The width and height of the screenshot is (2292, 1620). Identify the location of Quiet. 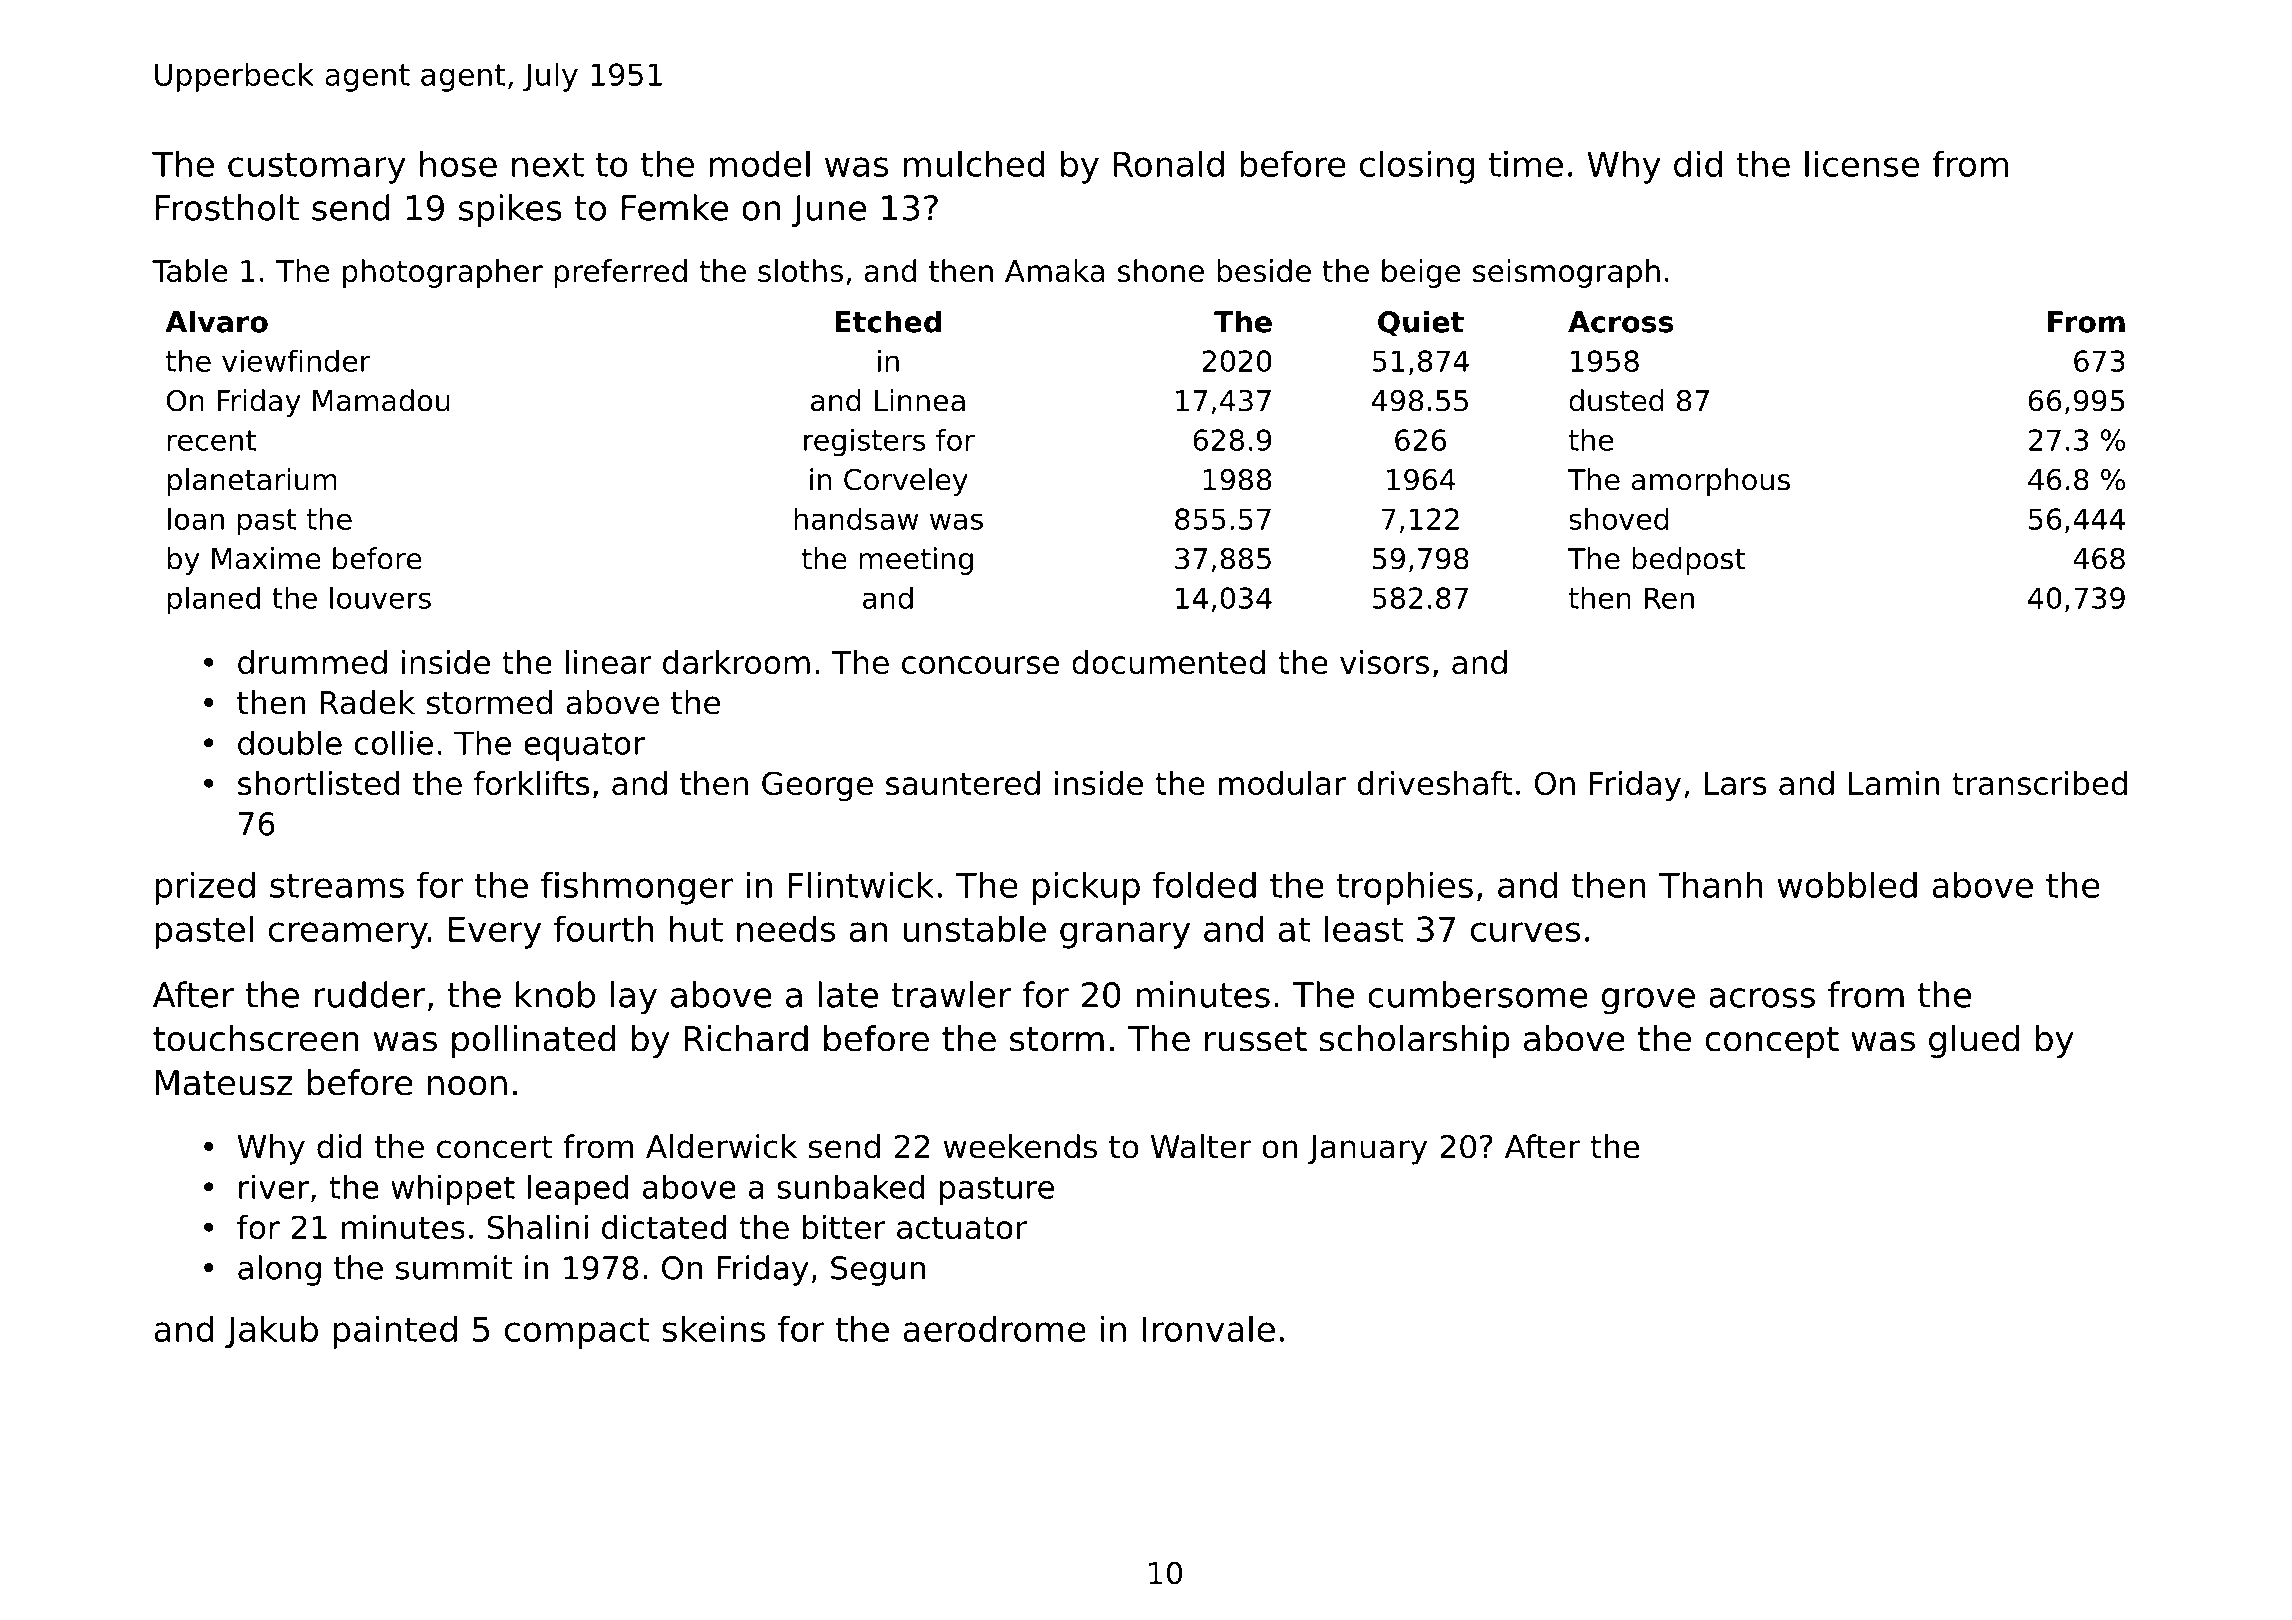
(1421, 323).
